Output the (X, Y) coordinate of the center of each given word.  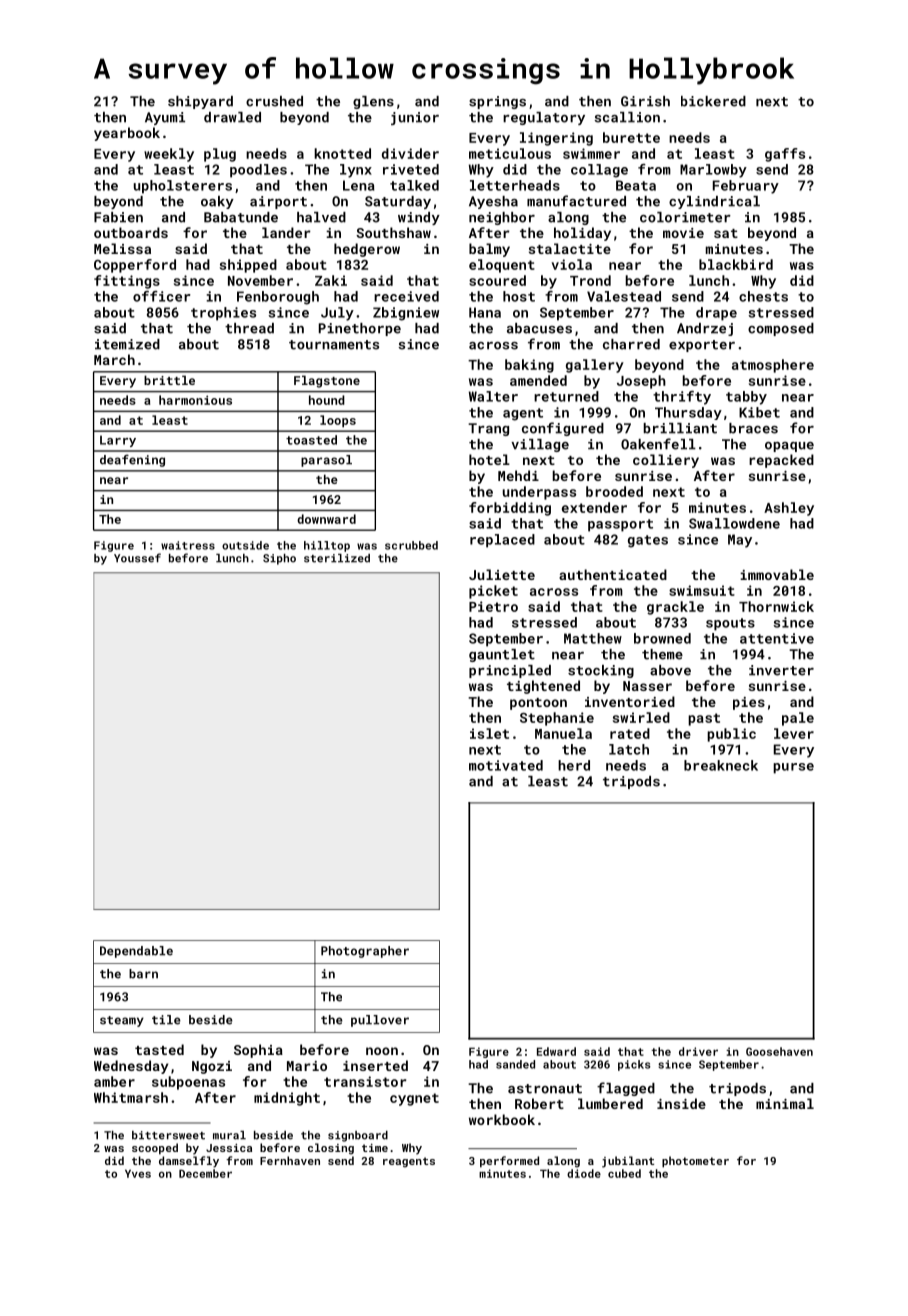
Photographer (365, 952)
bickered (713, 101)
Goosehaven (779, 1051)
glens (373, 102)
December (205, 1173)
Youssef (137, 558)
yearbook (127, 134)
